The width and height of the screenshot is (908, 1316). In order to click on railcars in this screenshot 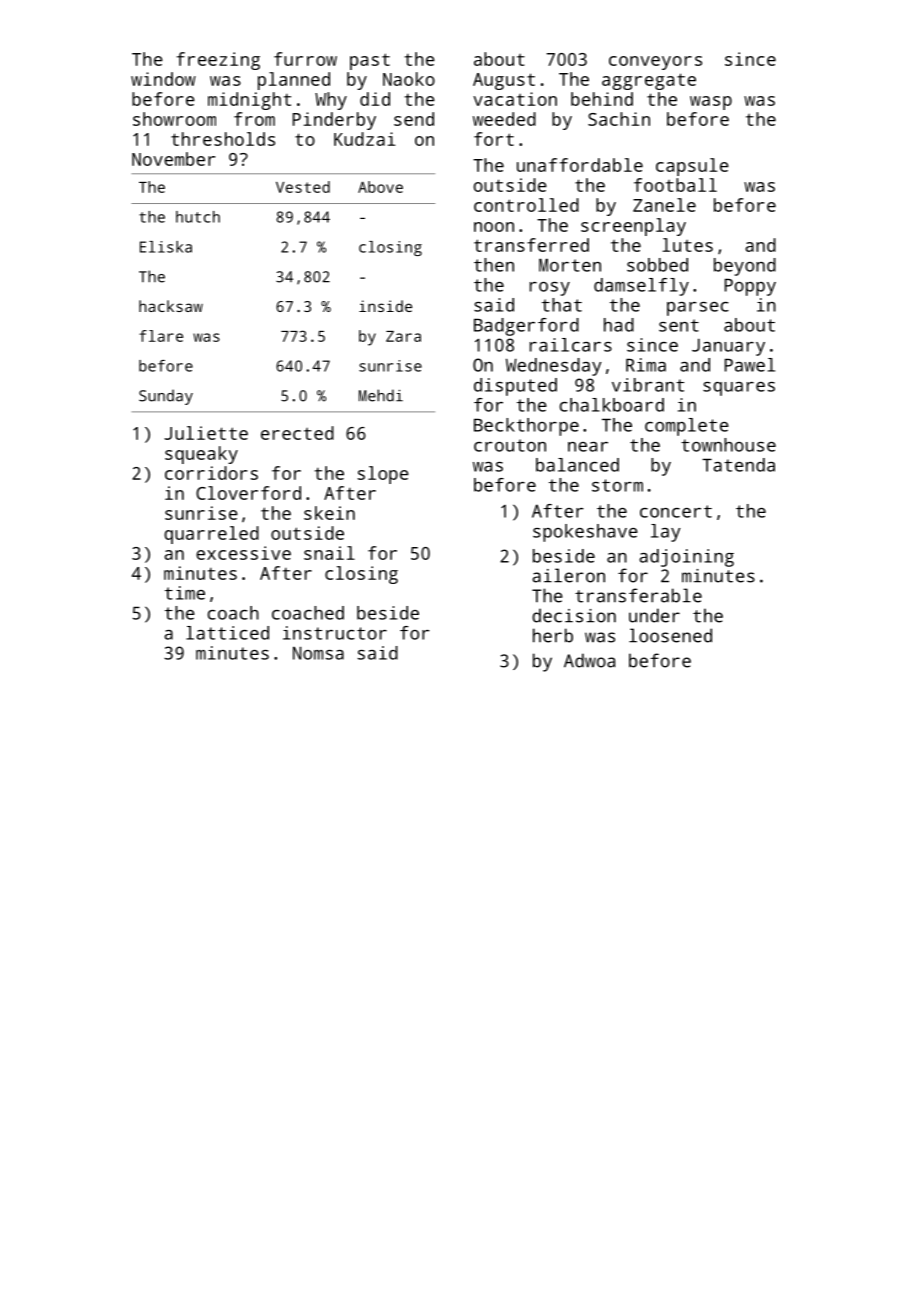, I will do `click(571, 345)`.
